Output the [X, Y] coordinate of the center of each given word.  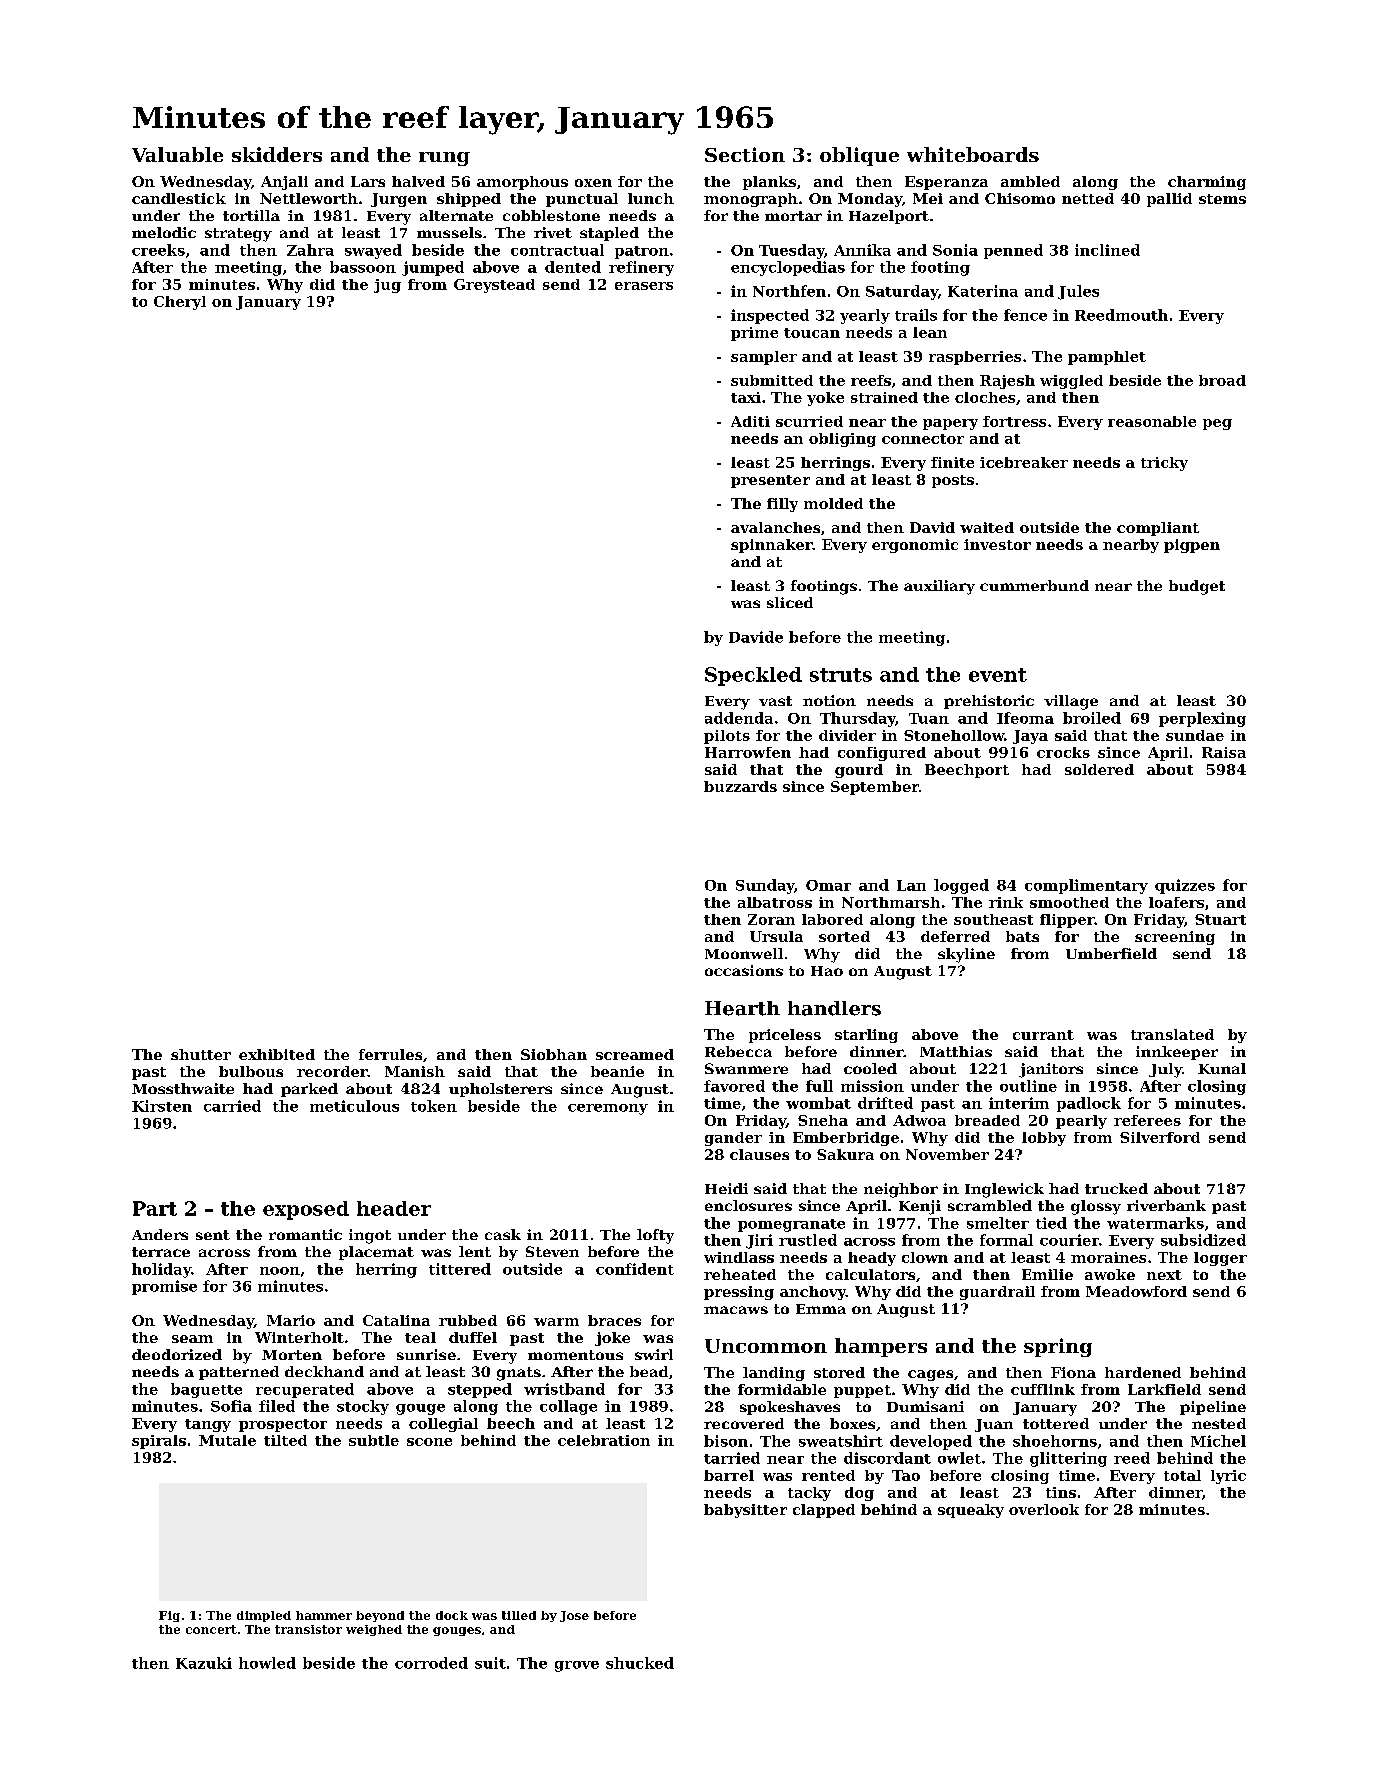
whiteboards [973, 154]
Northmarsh [891, 902]
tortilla [251, 215]
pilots [727, 737]
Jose [574, 1616]
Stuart [1220, 919]
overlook [1044, 1509]
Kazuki [204, 1663]
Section [745, 154]
